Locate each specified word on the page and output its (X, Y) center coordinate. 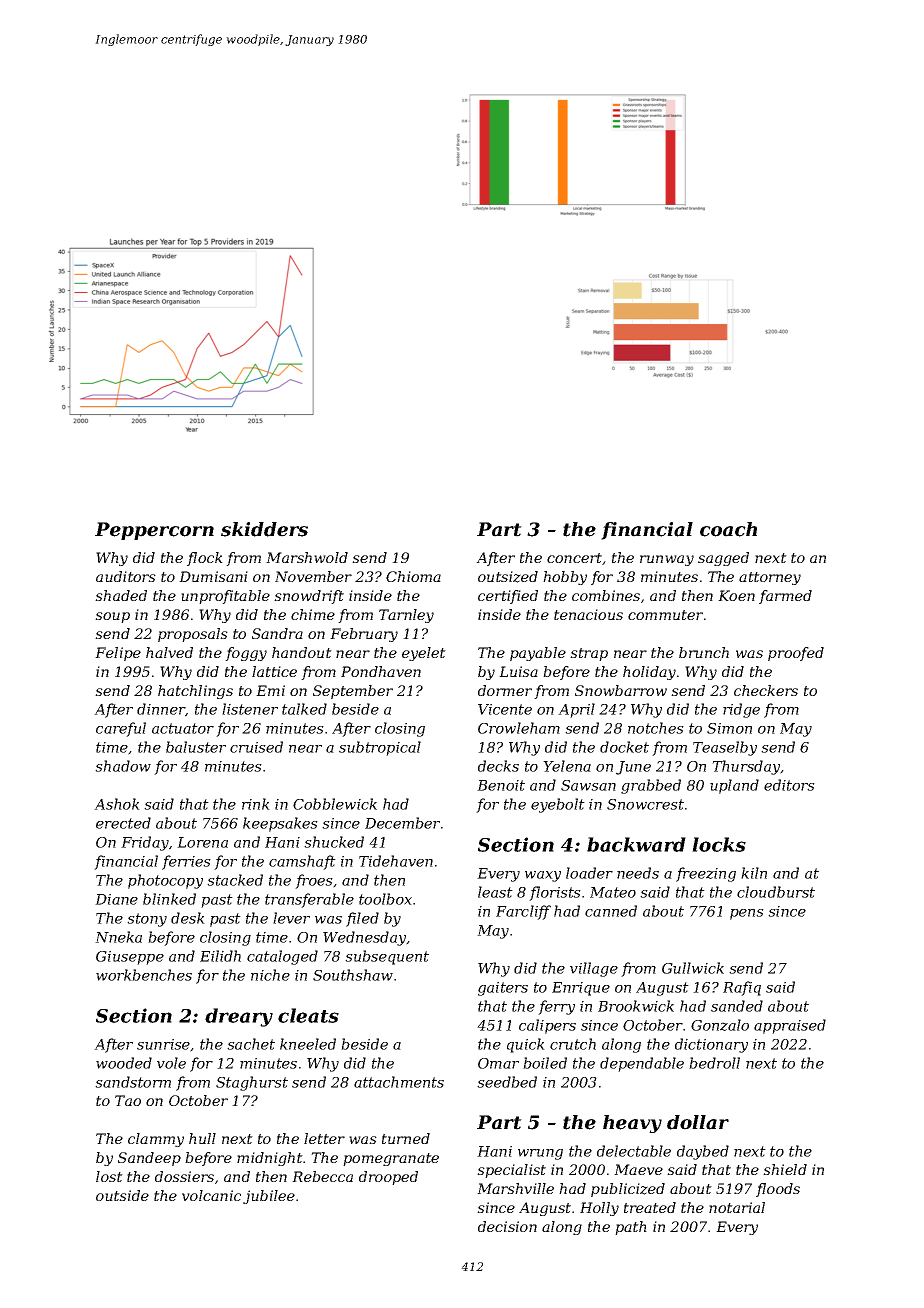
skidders (264, 529)
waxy (543, 876)
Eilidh (220, 956)
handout (302, 652)
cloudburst (776, 892)
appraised (790, 1026)
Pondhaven (381, 671)
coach (728, 529)
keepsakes (280, 824)
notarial (737, 1207)
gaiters (503, 989)
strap (589, 654)
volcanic (211, 1195)
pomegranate (391, 1159)
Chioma (413, 576)
